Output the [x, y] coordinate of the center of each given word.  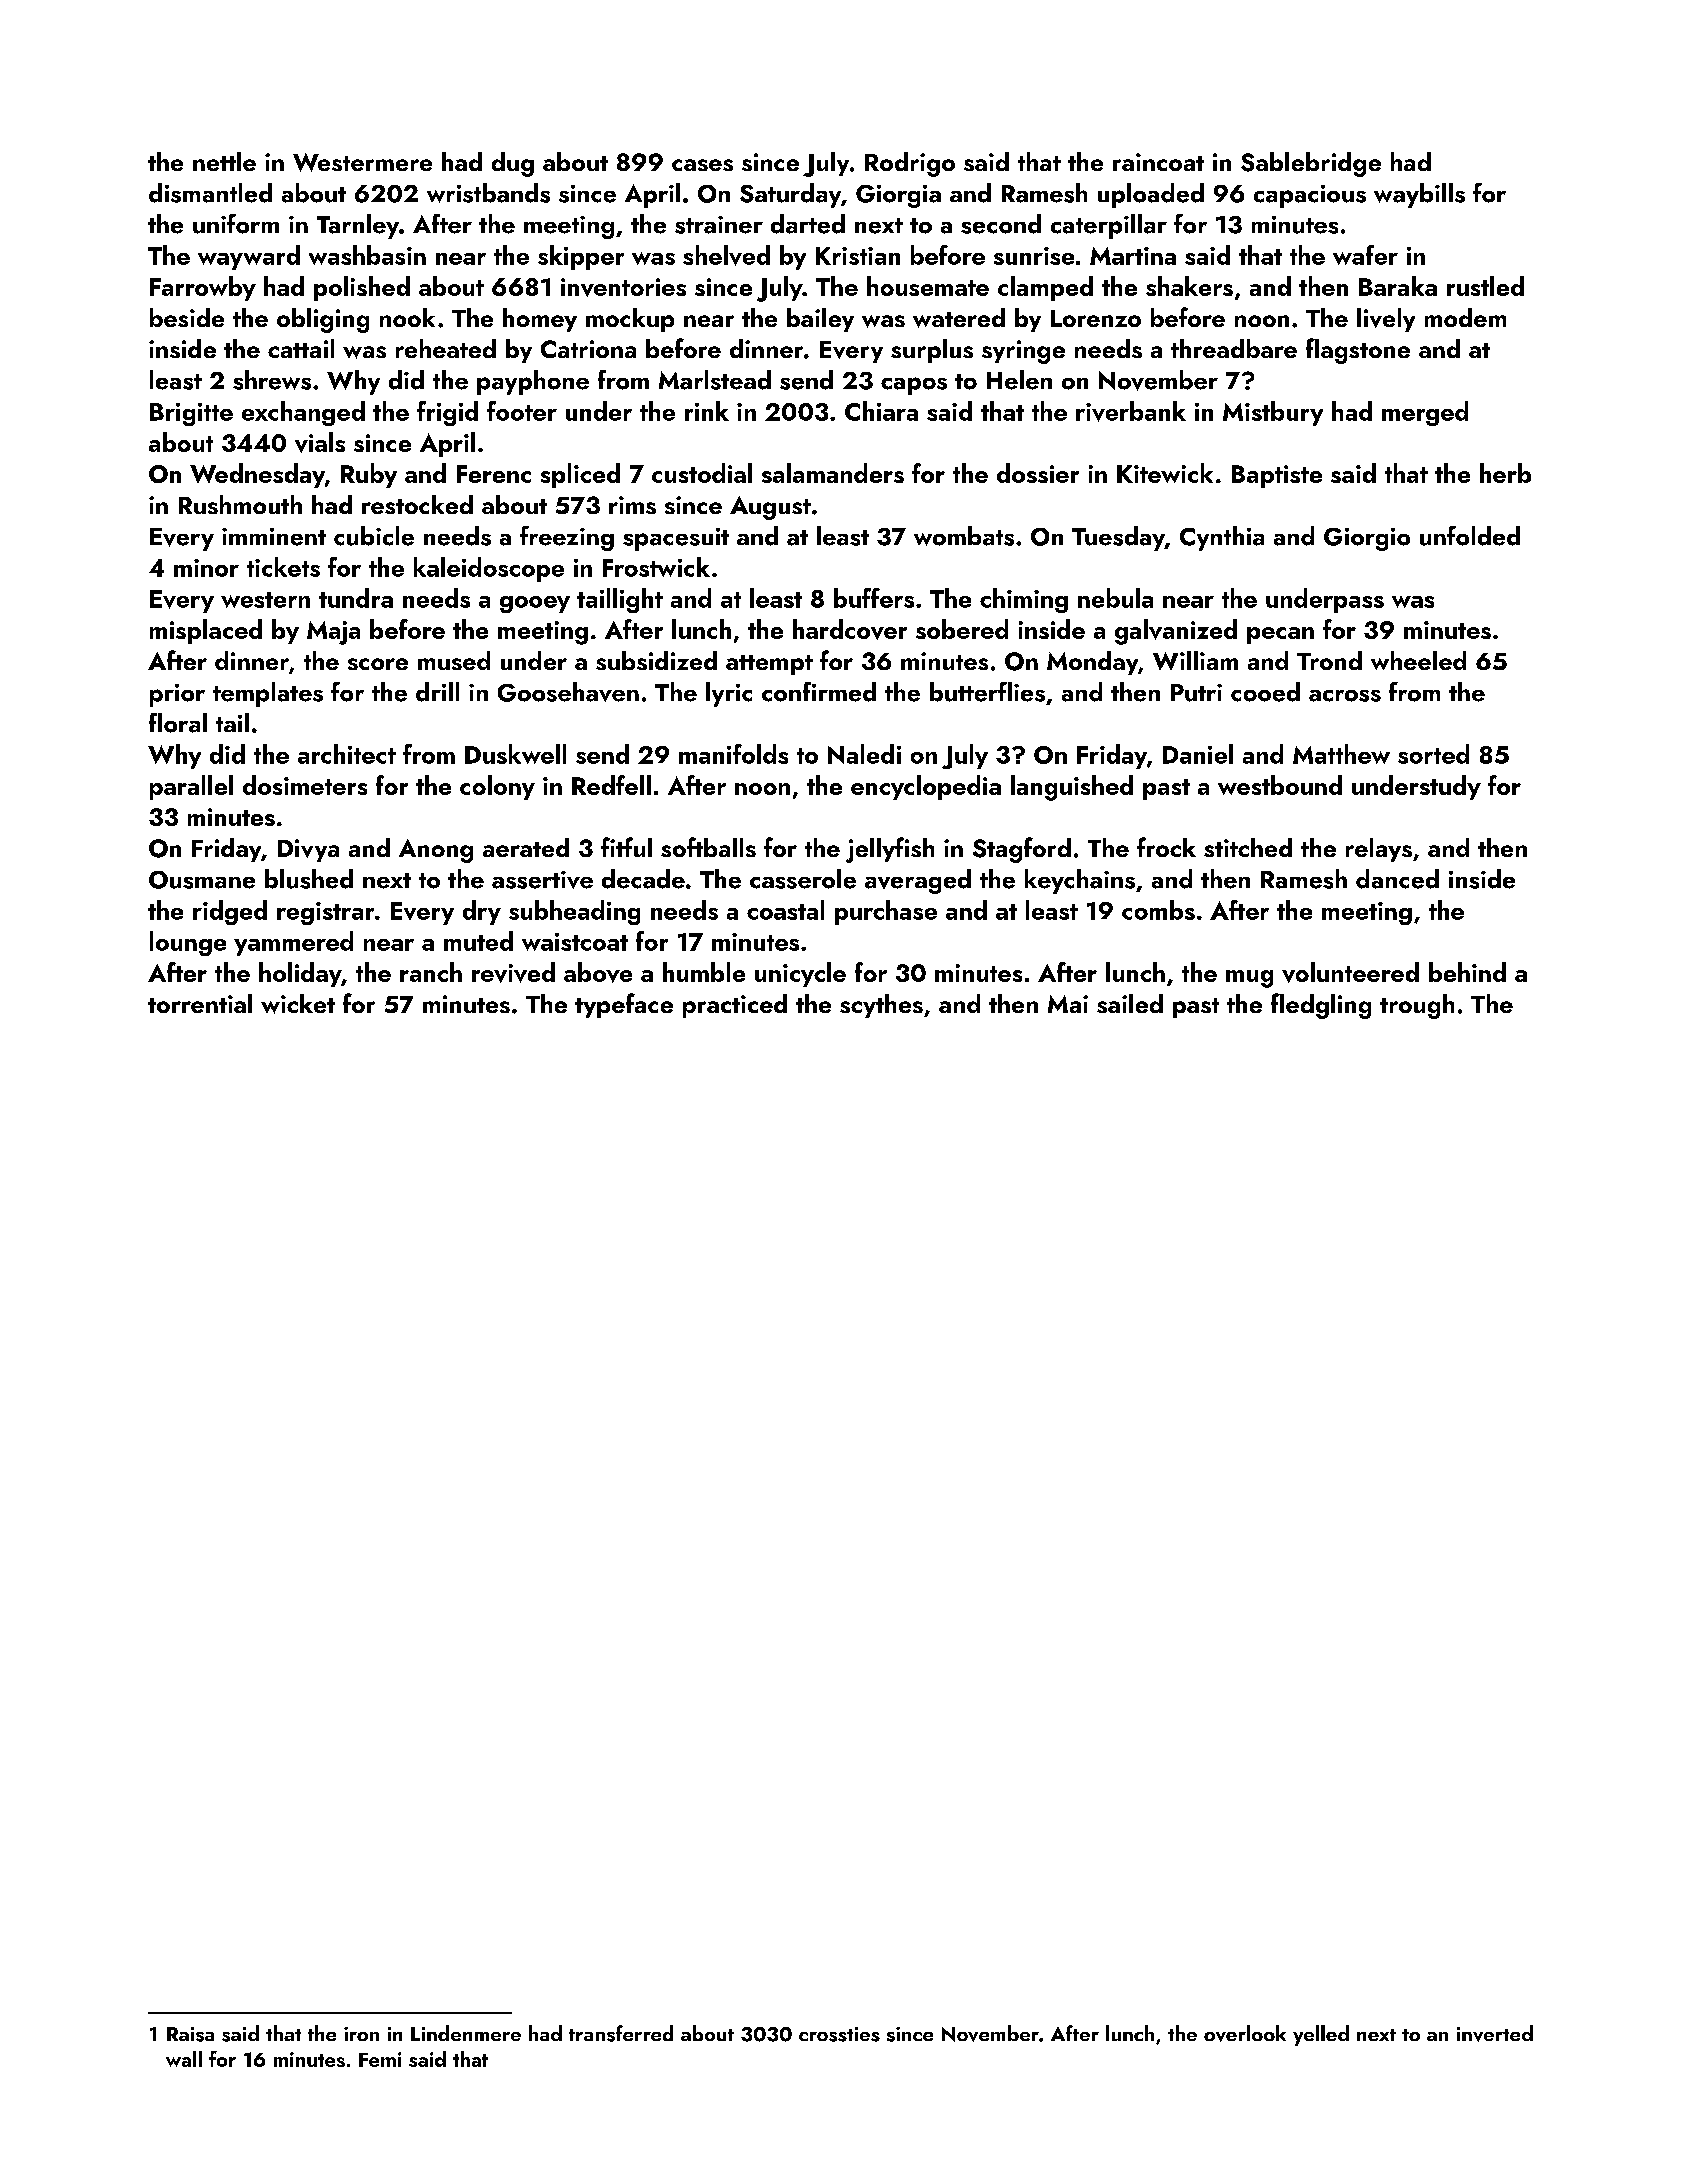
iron [361, 2034]
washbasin [367, 255]
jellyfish [890, 850]
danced [1397, 879]
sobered [962, 629]
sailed [1130, 1003]
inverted [1495, 2033]
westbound [1280, 785]
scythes [881, 1006]
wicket [298, 1004]
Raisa [190, 2034]
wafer [1365, 255]
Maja [333, 633]
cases [702, 165]
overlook [1245, 2033]
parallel [191, 787]
